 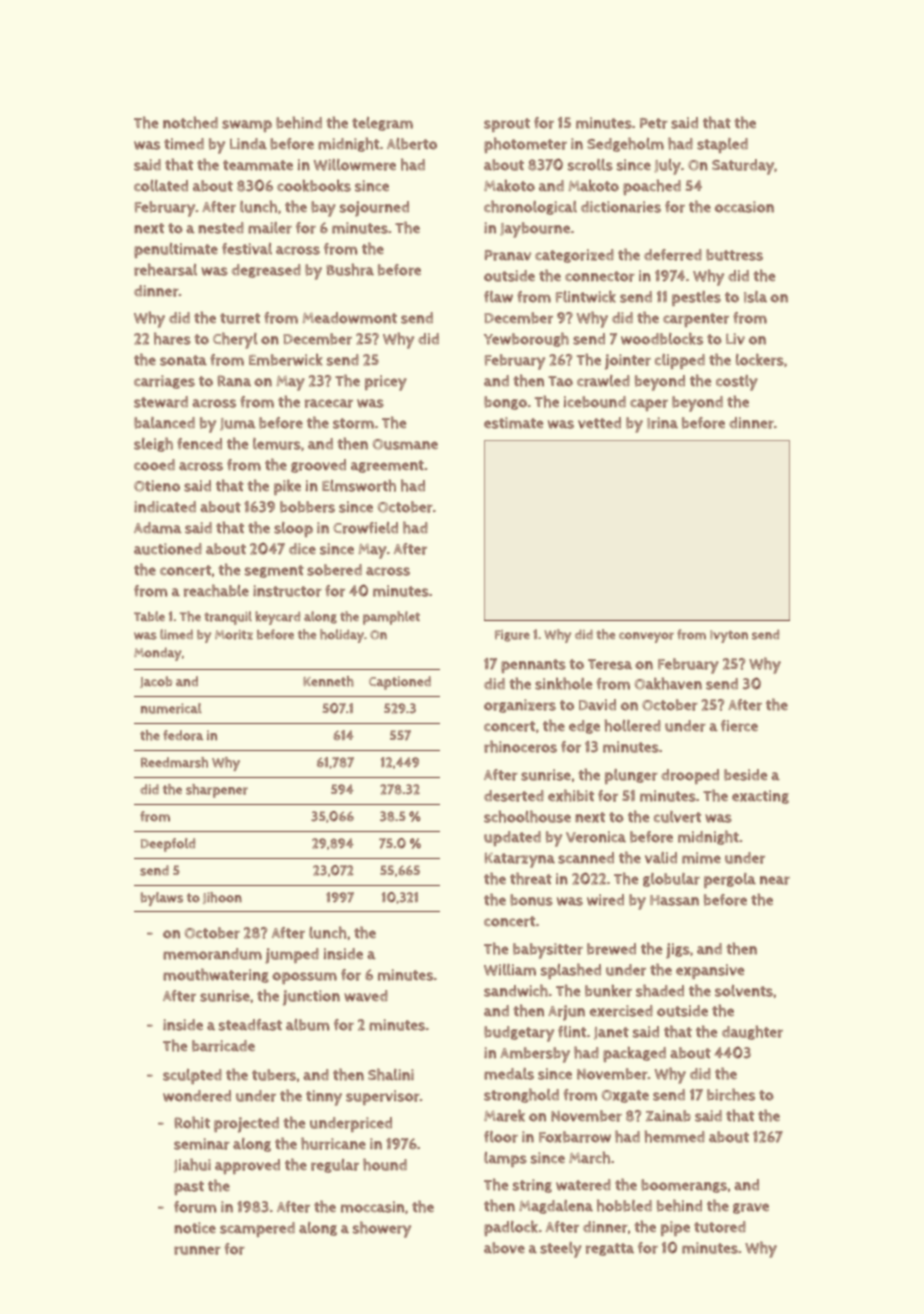 I want to click on mime, so click(x=701, y=858).
